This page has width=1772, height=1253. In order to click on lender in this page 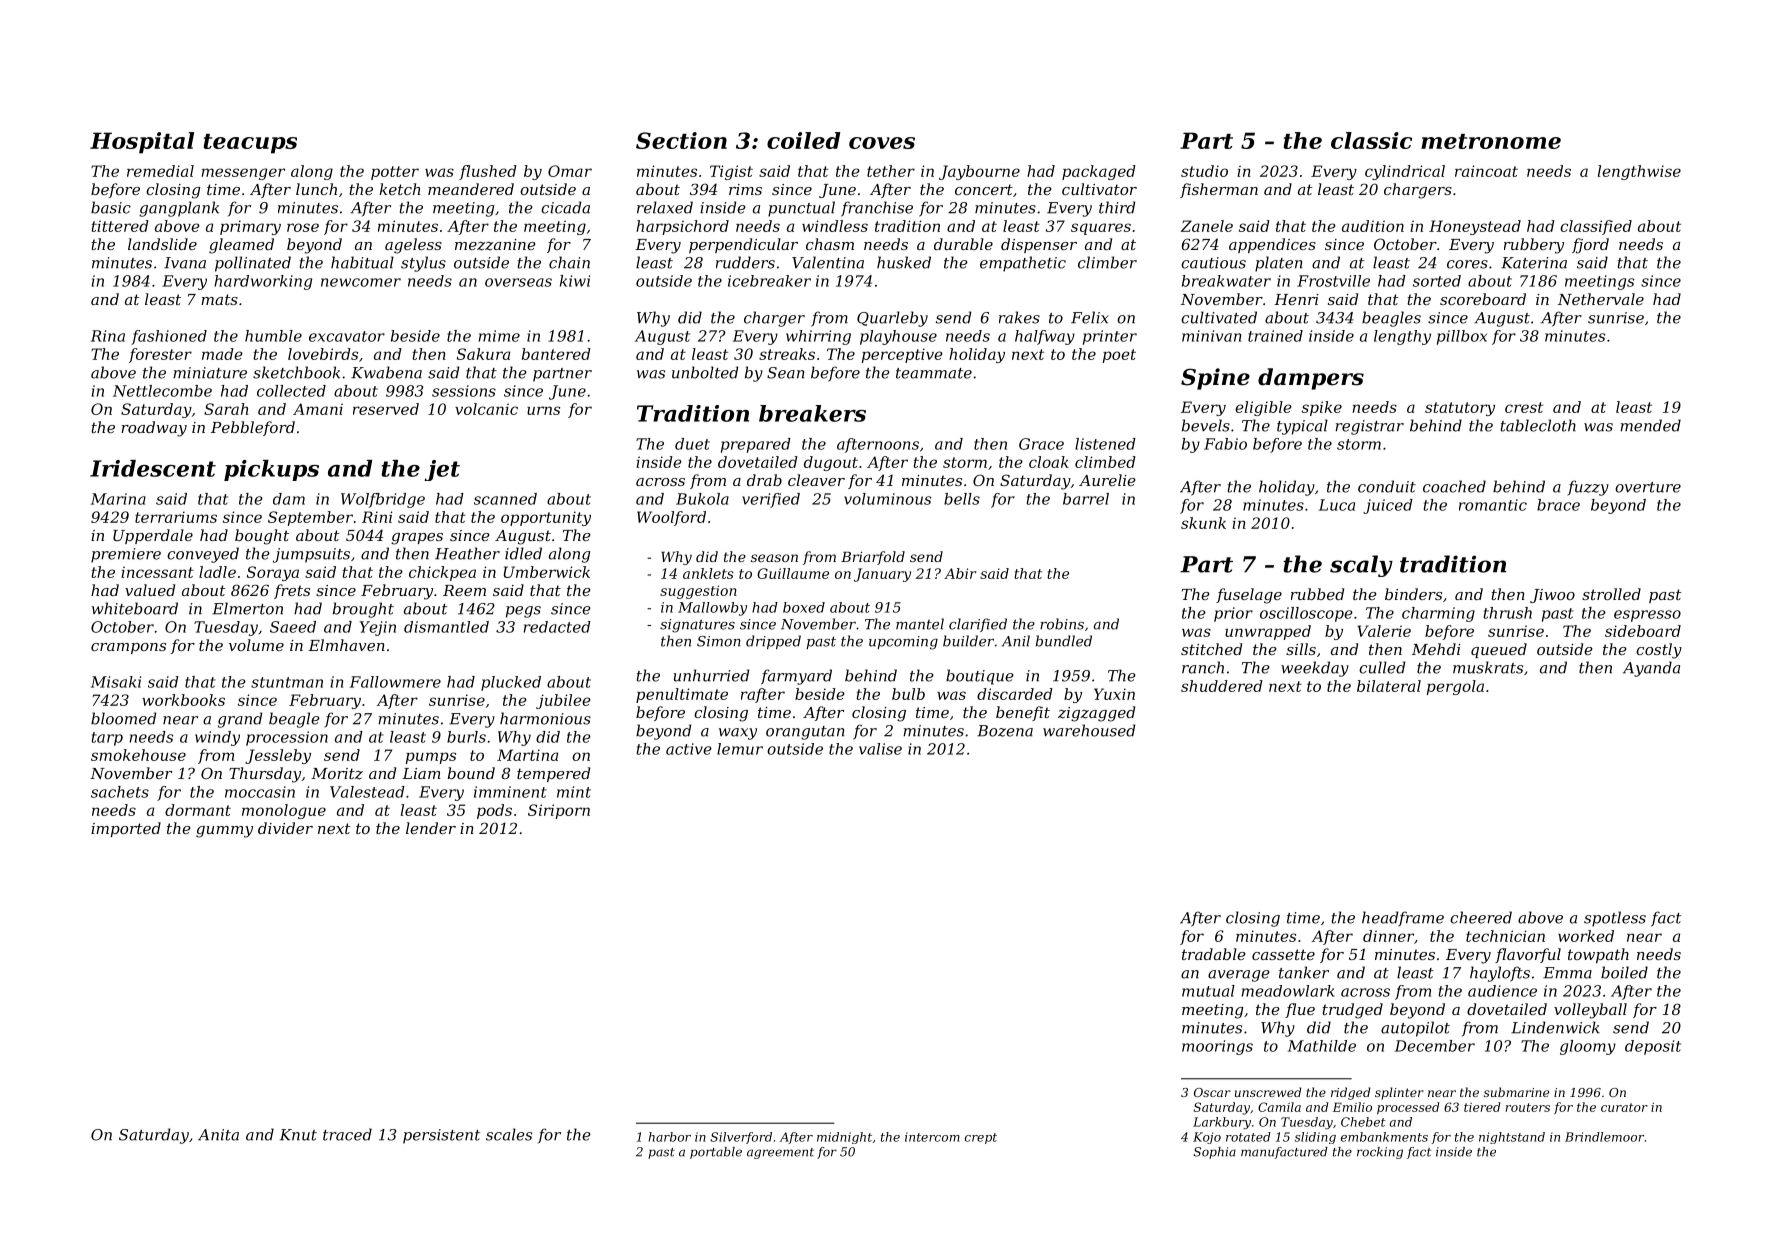, I will do `click(431, 828)`.
